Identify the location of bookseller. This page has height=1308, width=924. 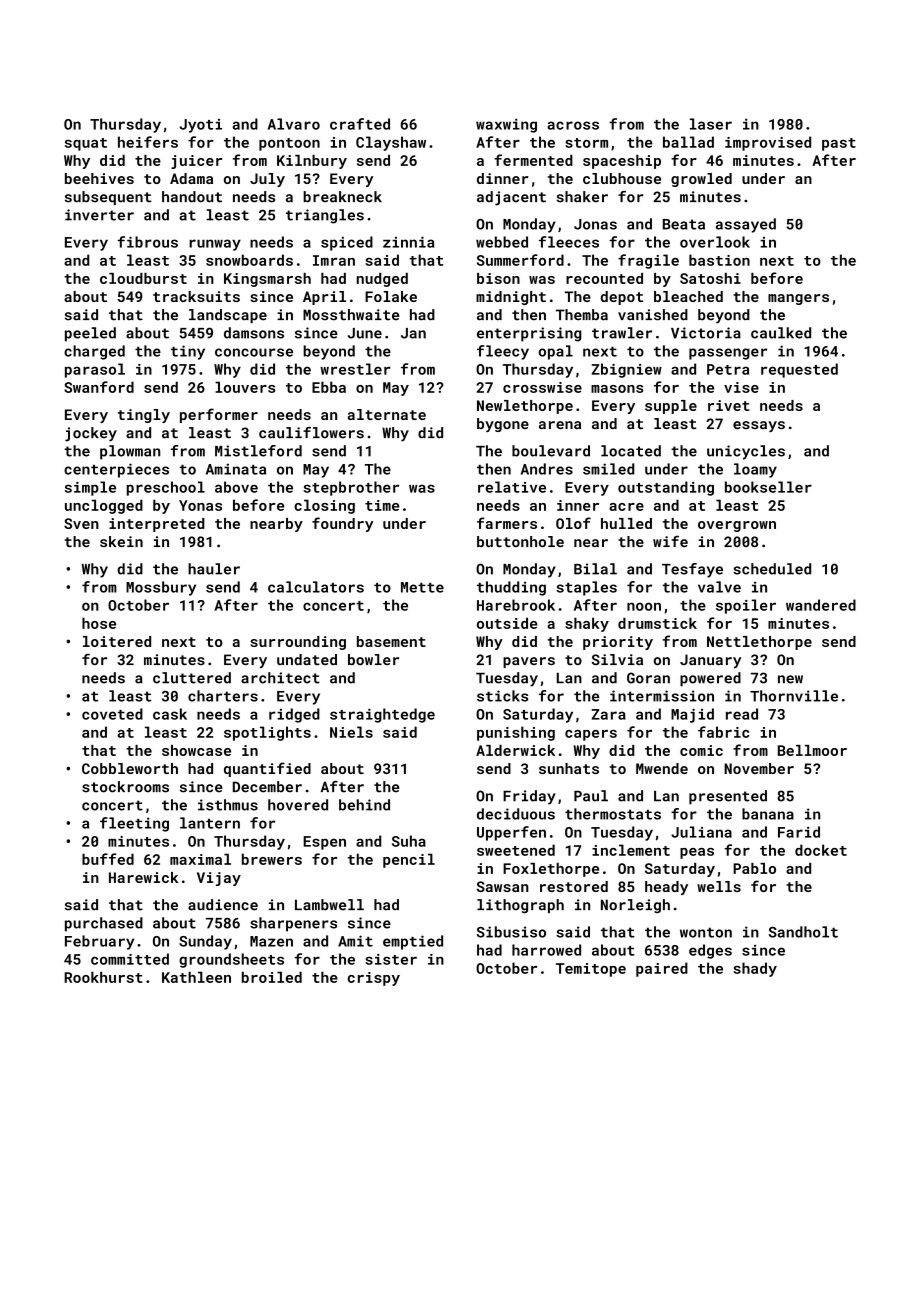
(768, 487).
